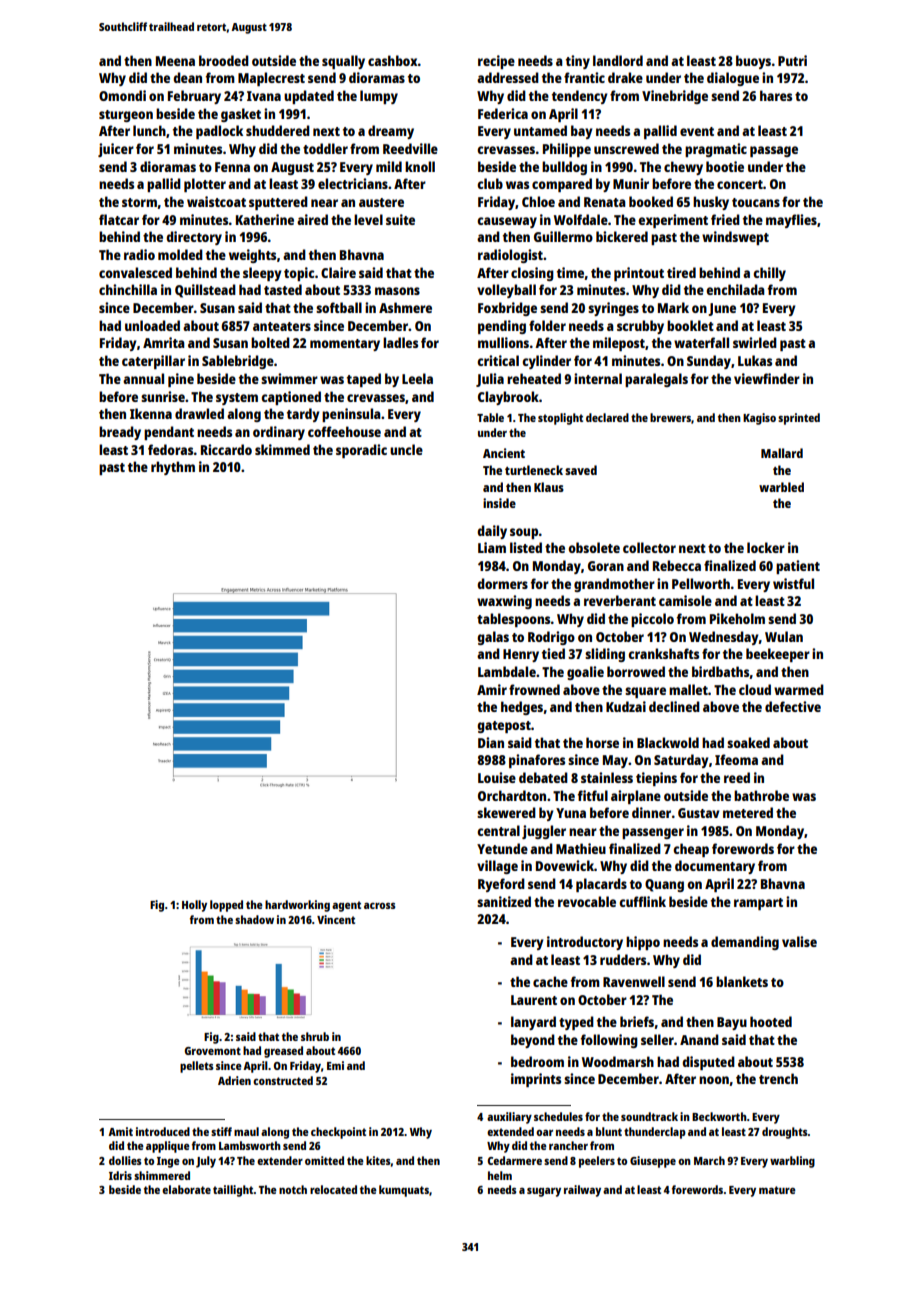  I want to click on Quillstead, so click(205, 291).
